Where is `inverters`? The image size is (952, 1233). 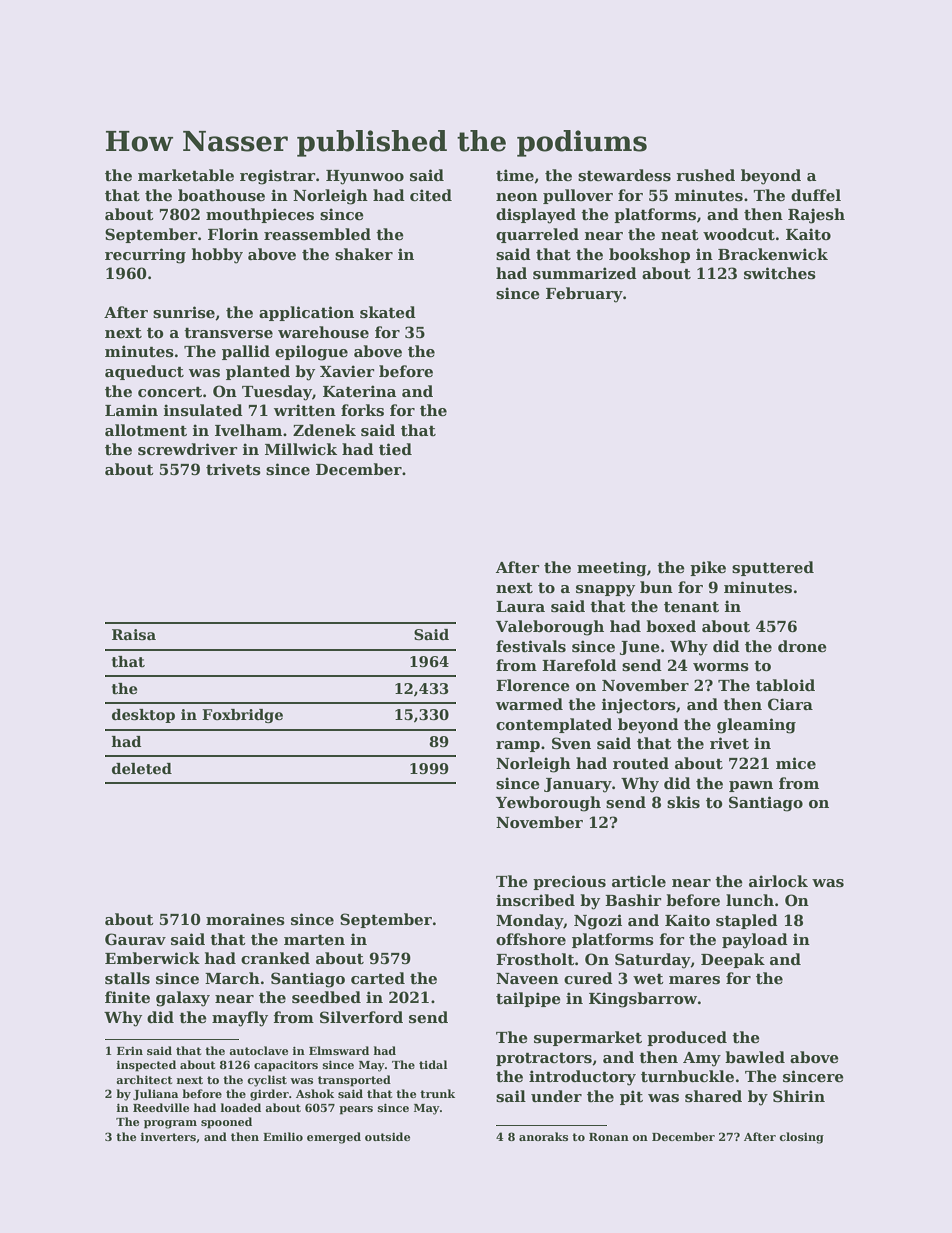 inverters is located at coordinates (168, 1137).
